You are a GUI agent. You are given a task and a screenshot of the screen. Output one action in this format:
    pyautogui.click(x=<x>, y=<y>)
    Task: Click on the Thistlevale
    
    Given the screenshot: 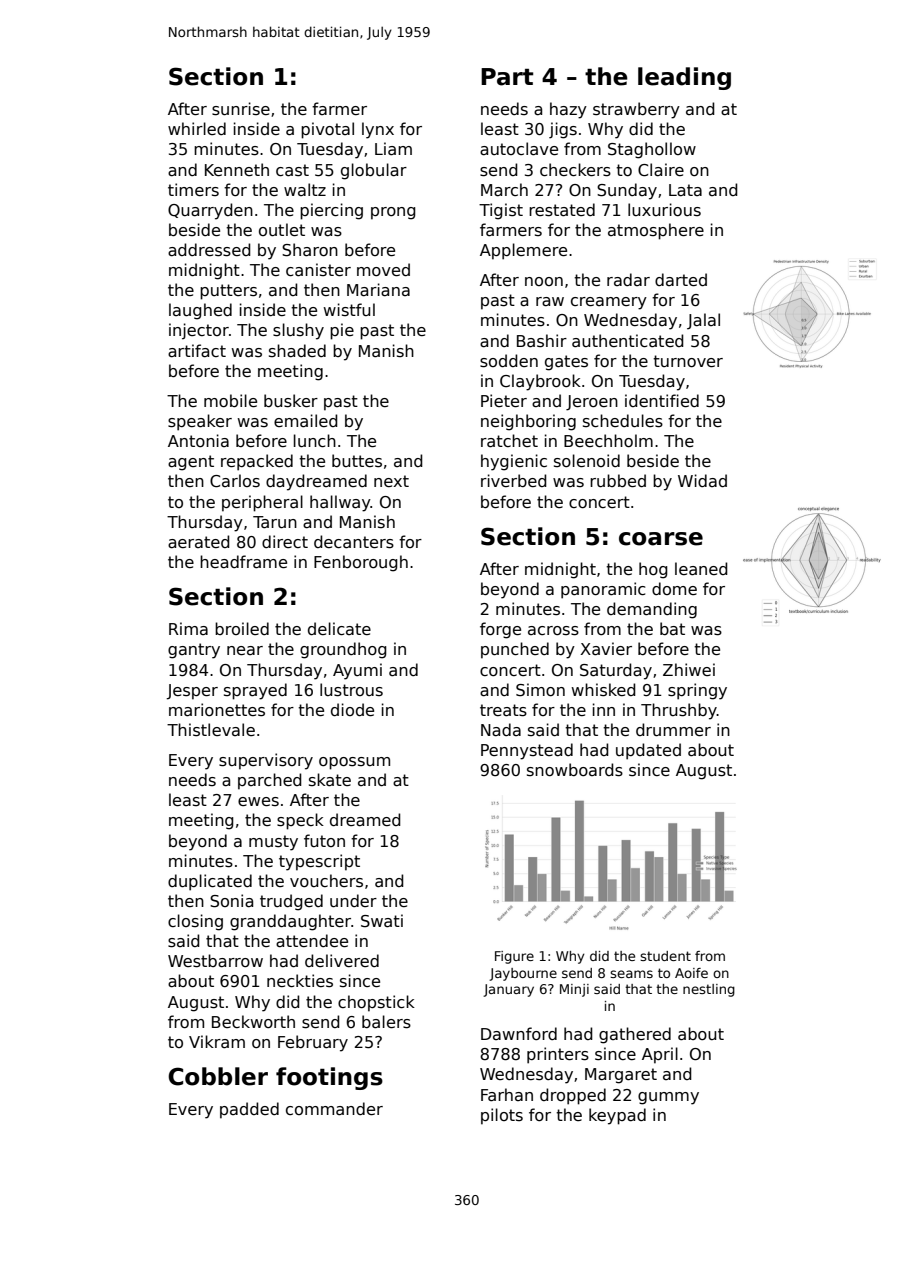 What is the action you would take?
    pyautogui.click(x=211, y=730)
